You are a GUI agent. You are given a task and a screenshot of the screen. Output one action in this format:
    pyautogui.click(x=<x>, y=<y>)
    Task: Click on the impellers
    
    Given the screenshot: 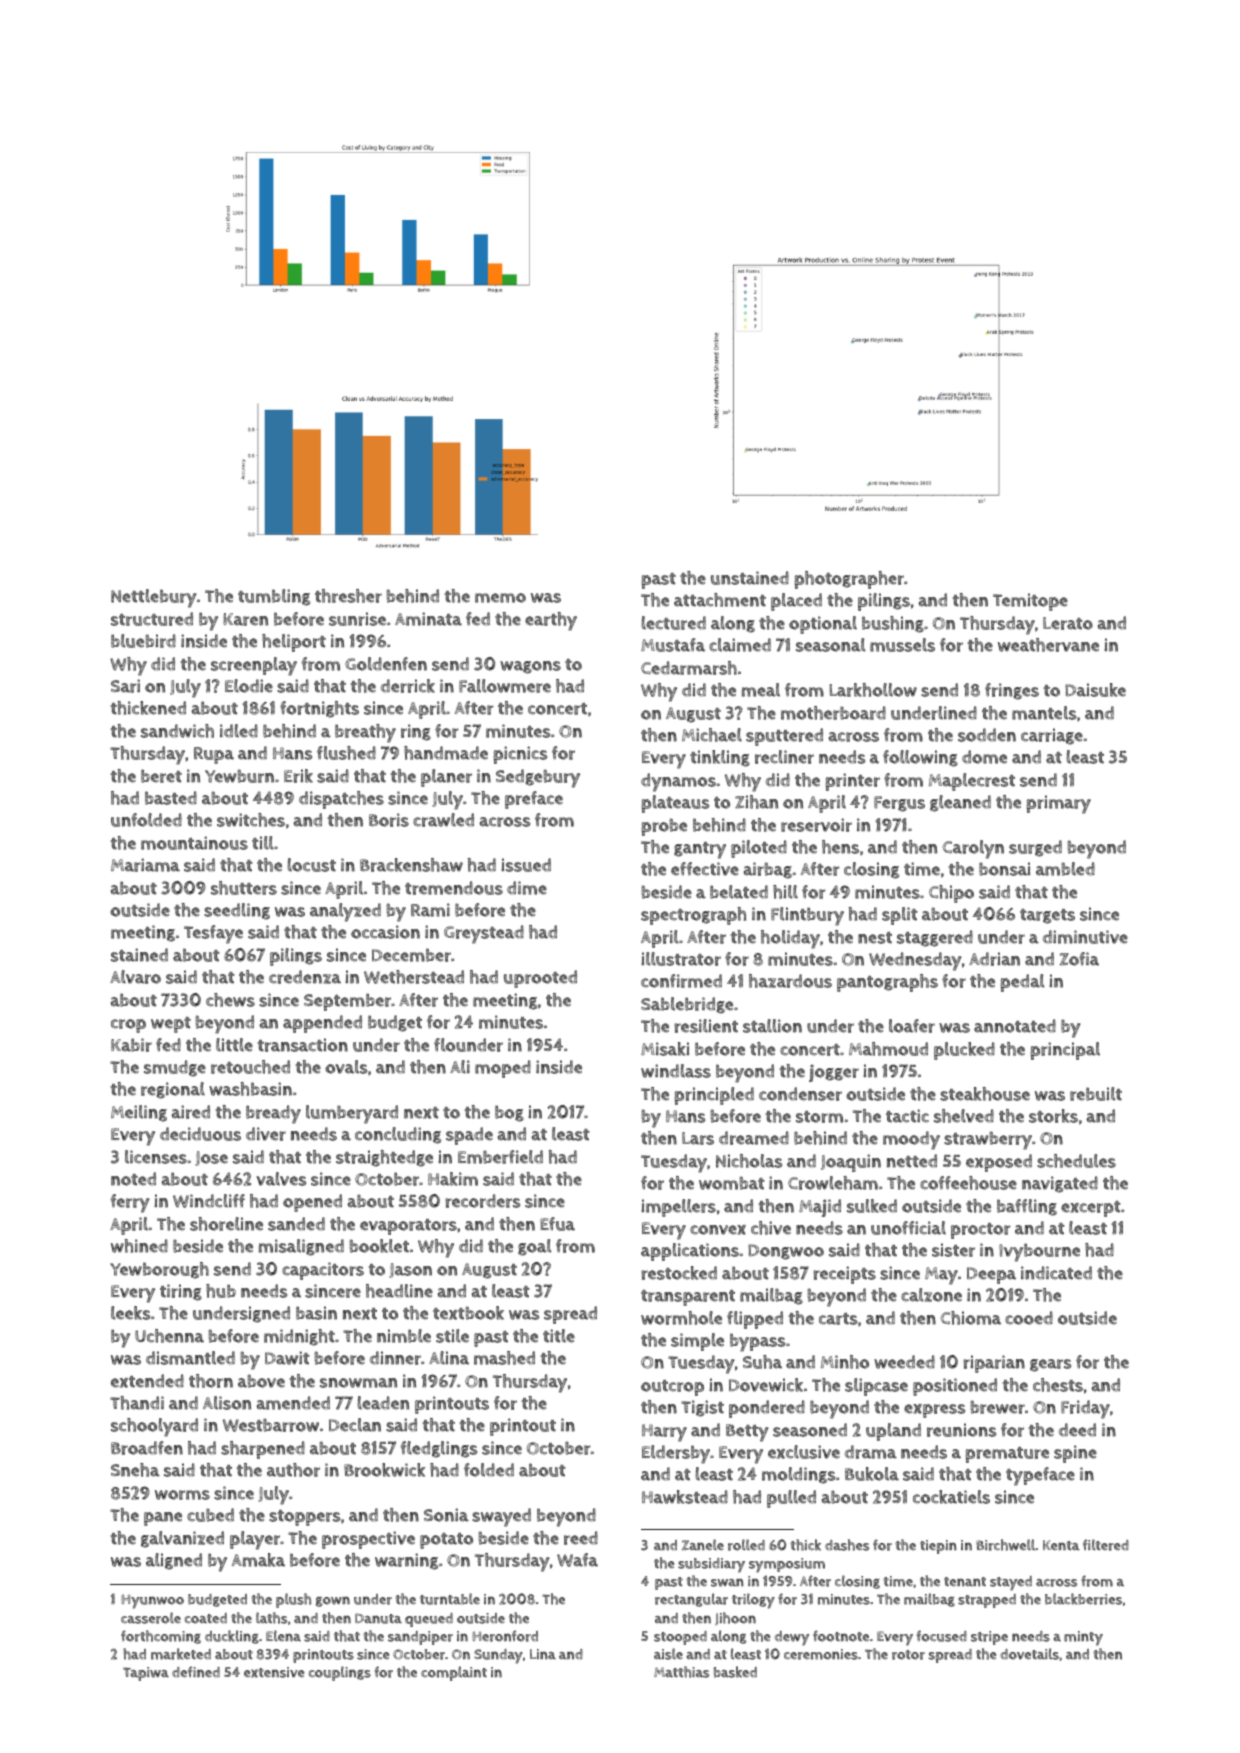 What is the action you would take?
    pyautogui.click(x=678, y=1208)
